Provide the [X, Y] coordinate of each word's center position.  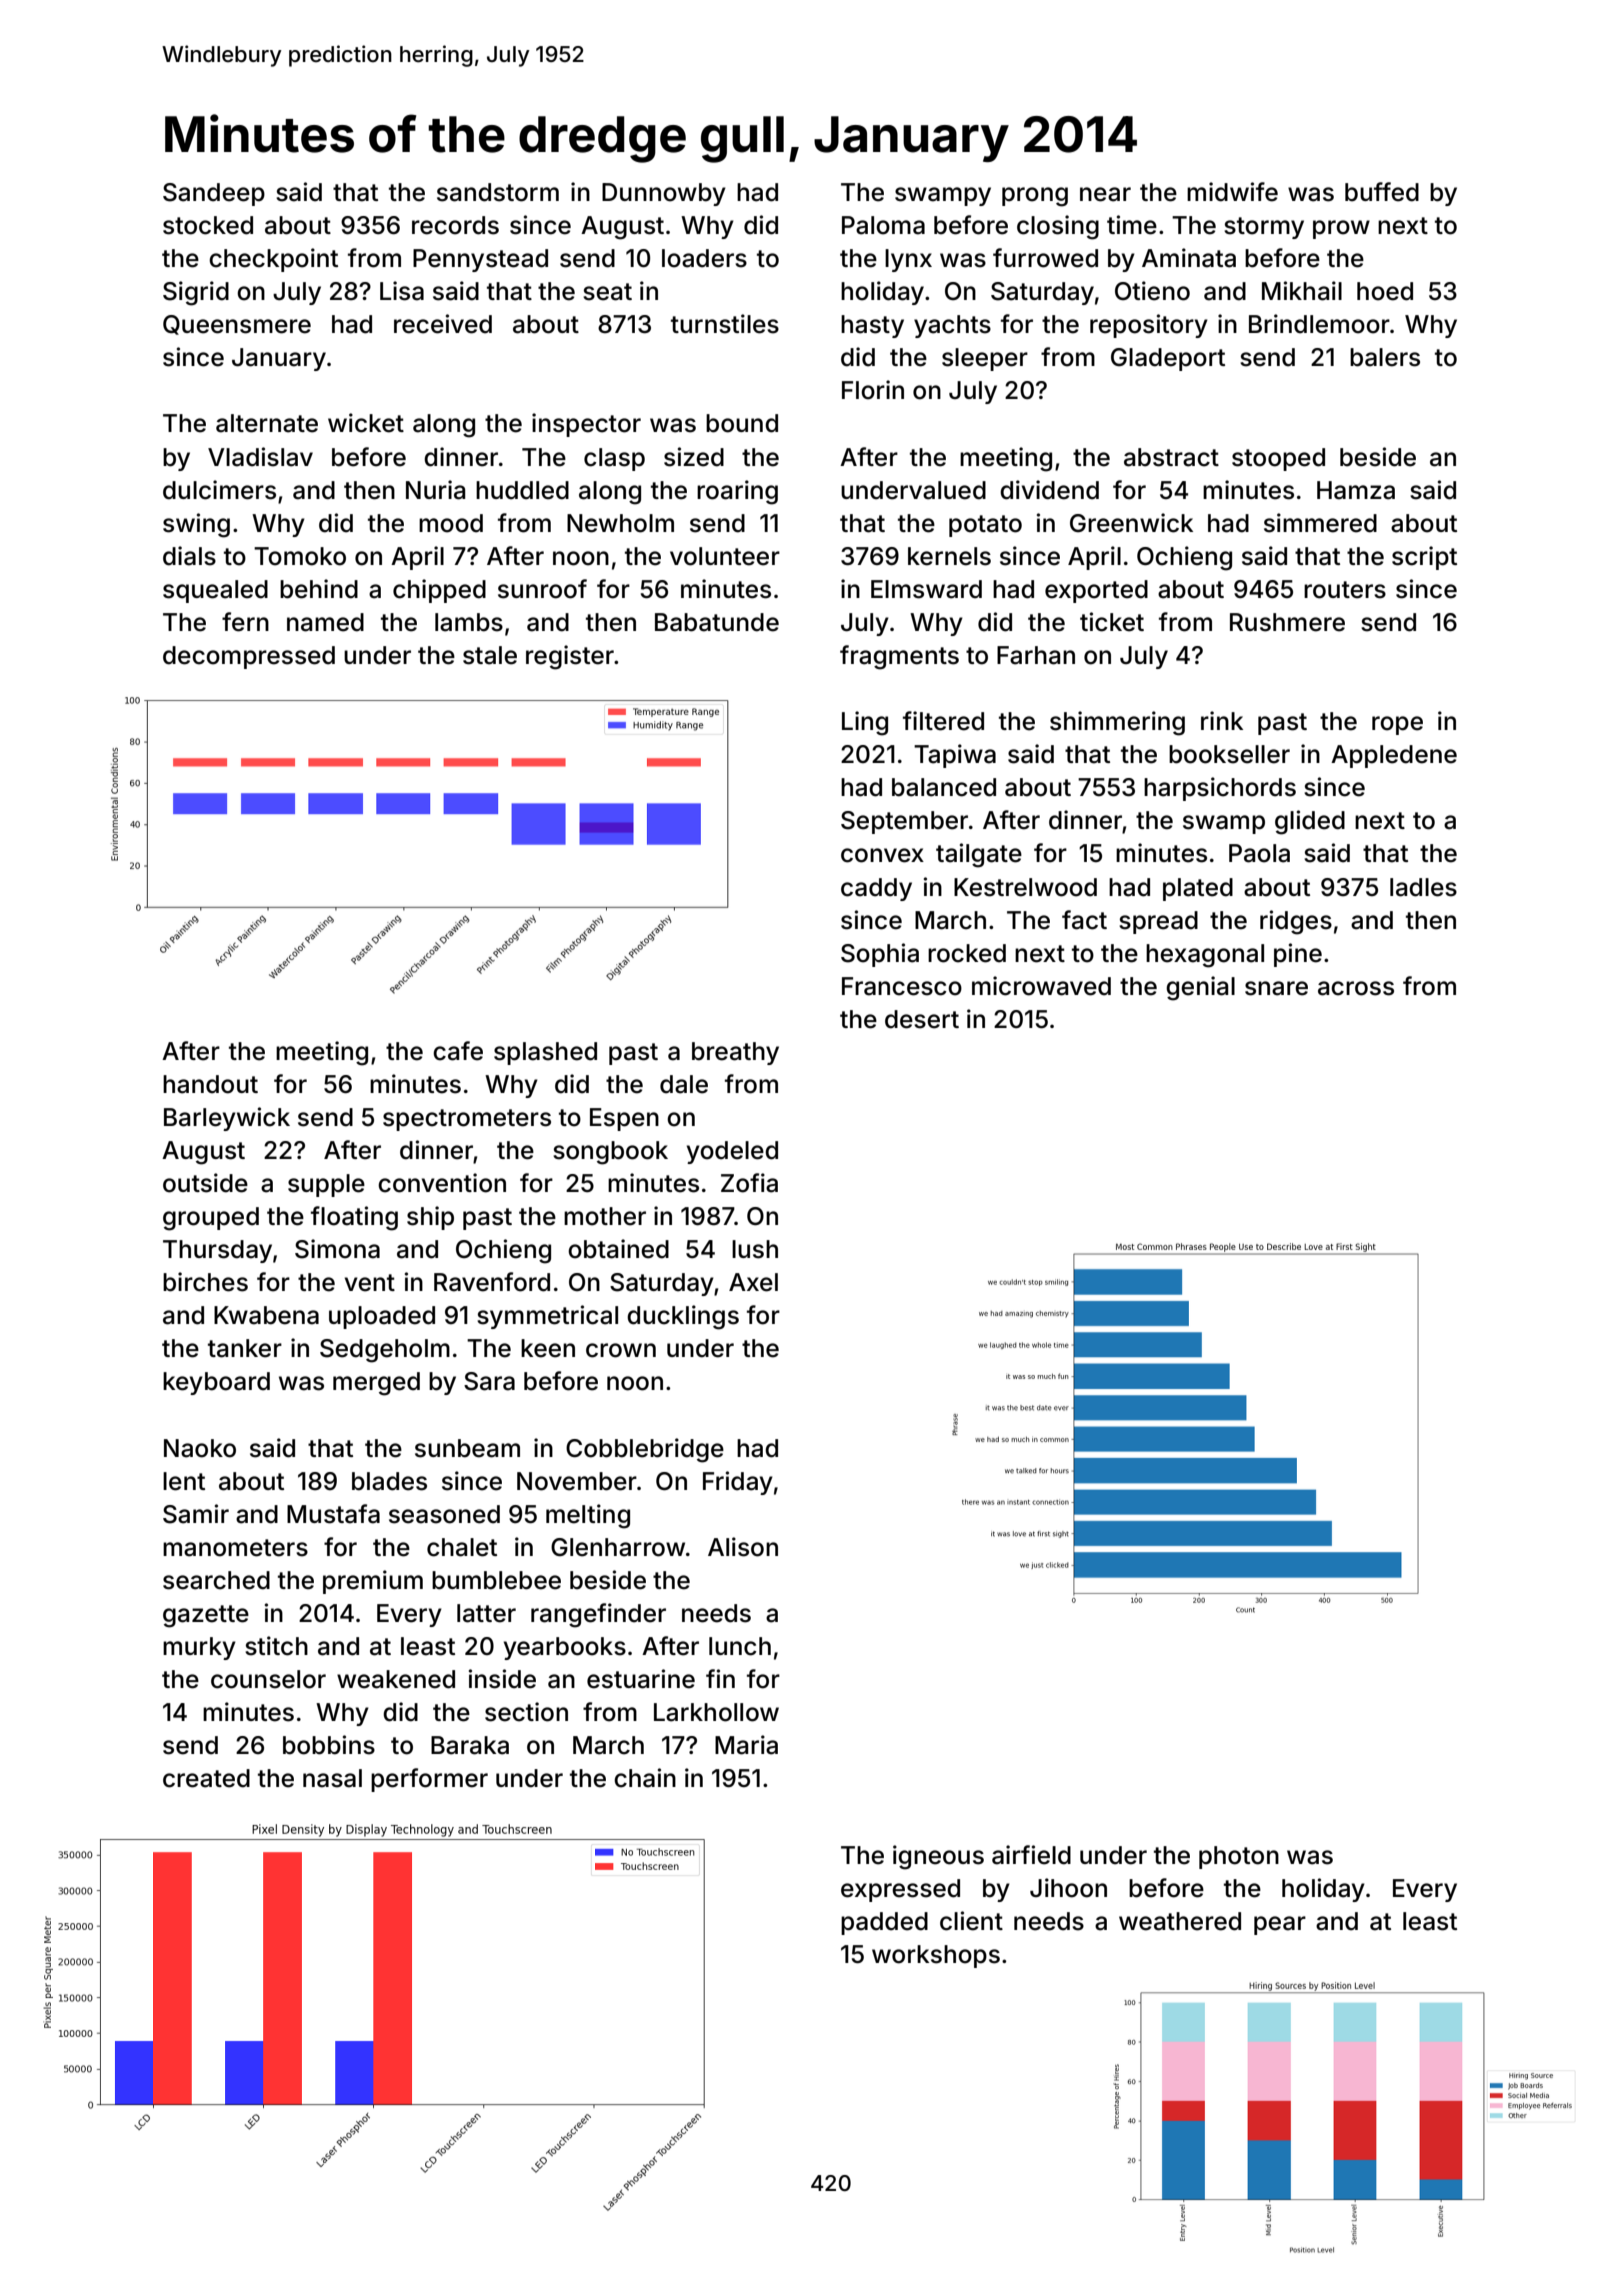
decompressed [249, 657]
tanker [245, 1348]
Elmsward [926, 589]
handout [210, 1084]
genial [1200, 988]
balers [1385, 357]
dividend [1049, 490]
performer [429, 1780]
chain [645, 1778]
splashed [545, 1053]
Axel [753, 1282]
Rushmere [1287, 622]
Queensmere [237, 325]
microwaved [1041, 986]
